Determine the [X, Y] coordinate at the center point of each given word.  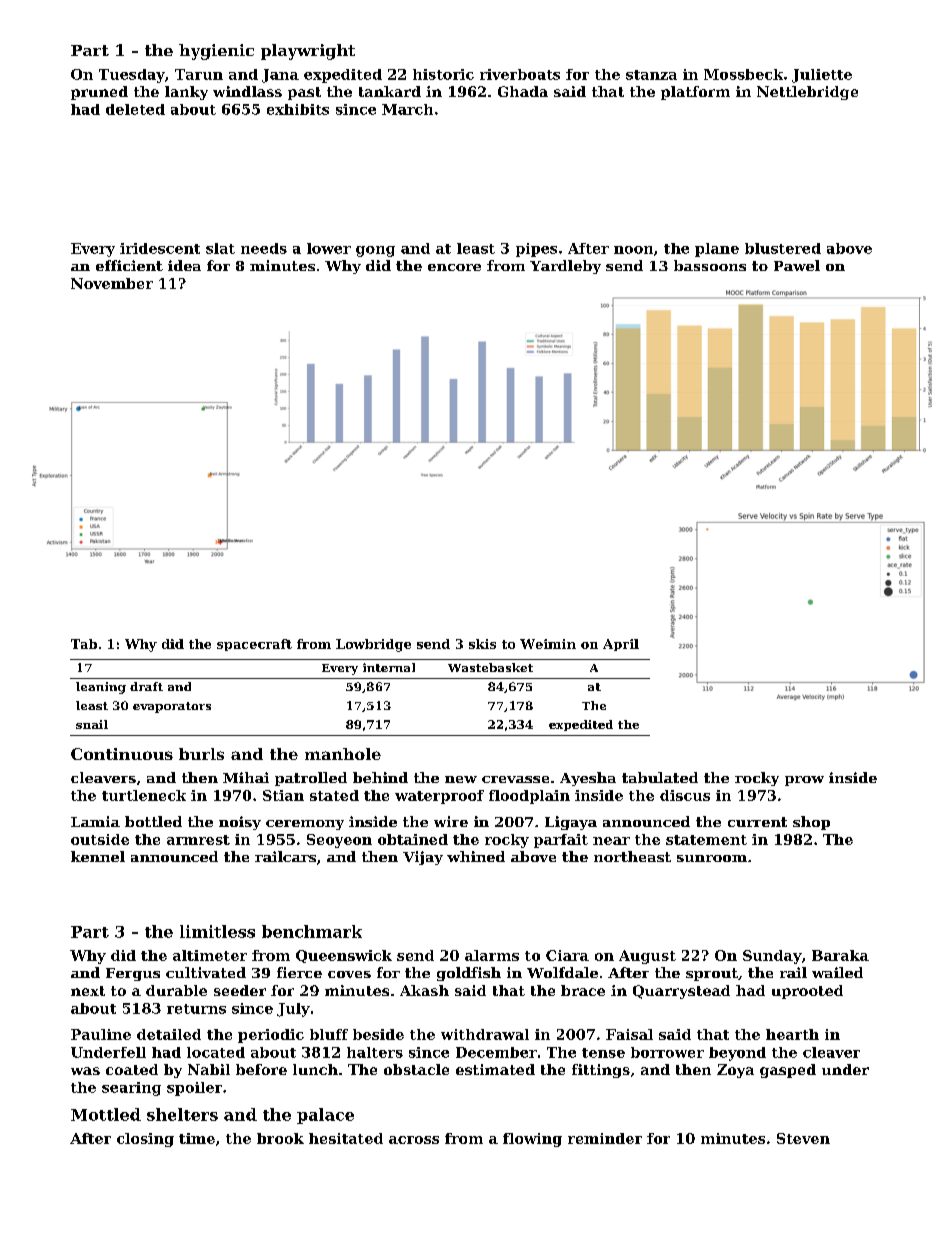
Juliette [822, 76]
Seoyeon [339, 841]
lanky [186, 93]
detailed [169, 1034]
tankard [390, 91]
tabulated [660, 777]
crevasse [515, 779]
